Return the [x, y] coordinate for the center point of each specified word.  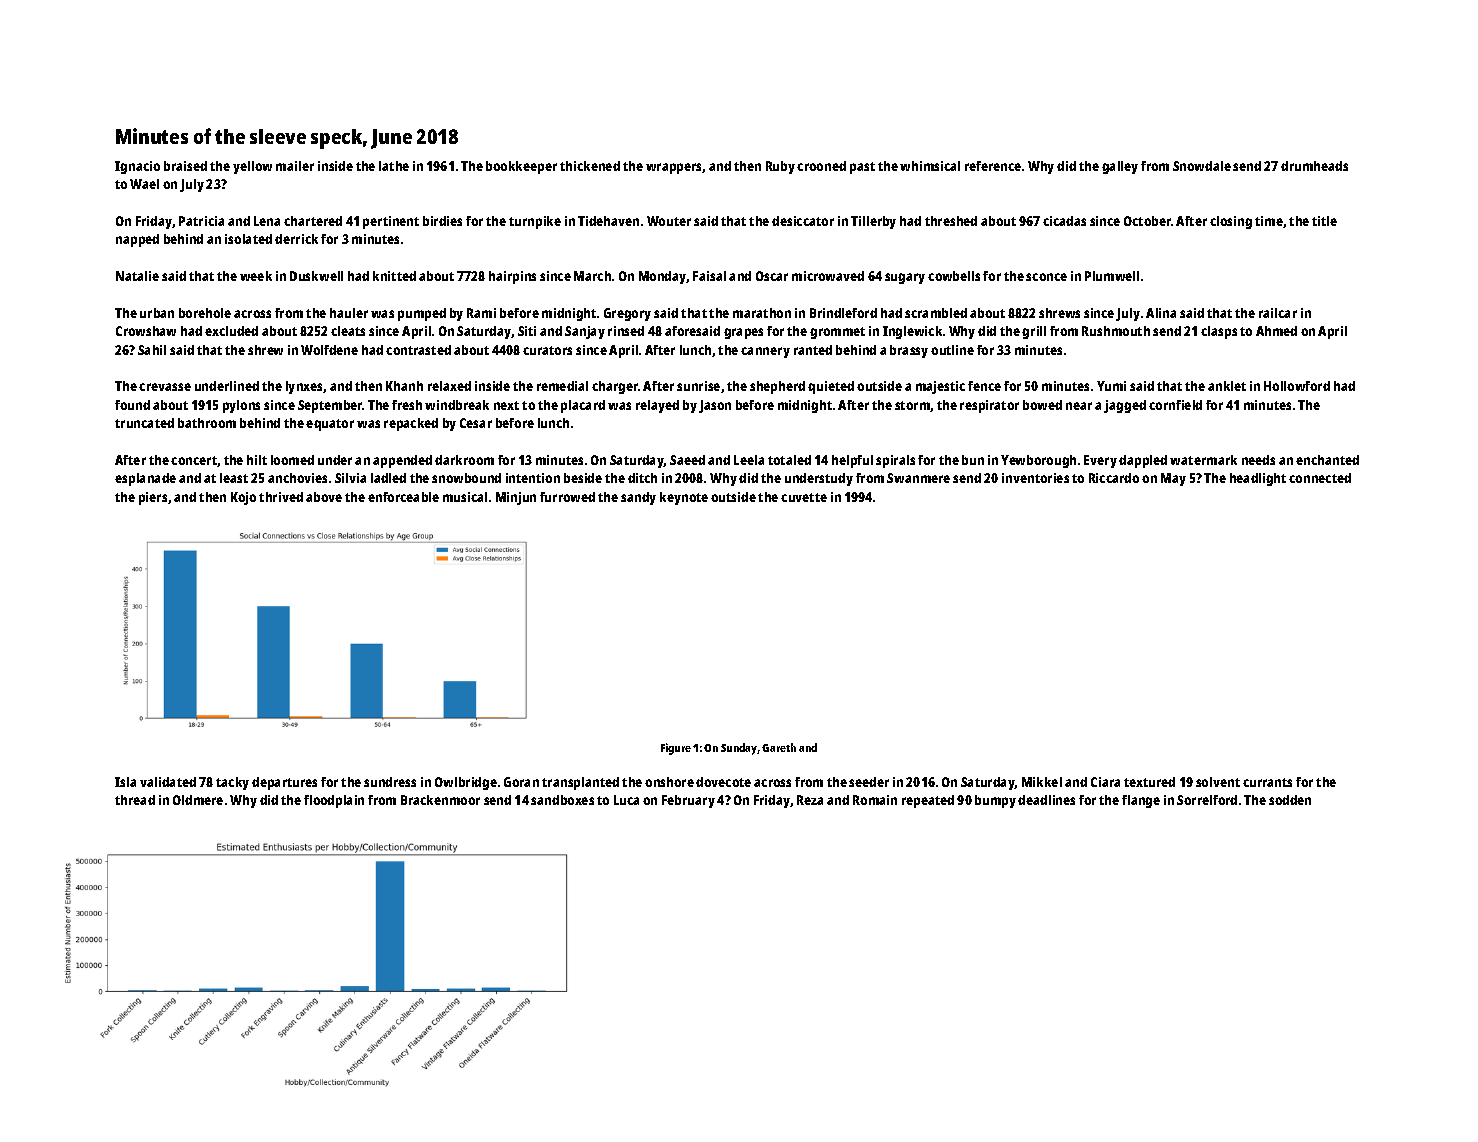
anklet [1227, 386]
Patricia [201, 221]
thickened [590, 166]
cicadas [1064, 221]
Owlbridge [466, 783]
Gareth [779, 747]
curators [547, 350]
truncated [144, 423]
